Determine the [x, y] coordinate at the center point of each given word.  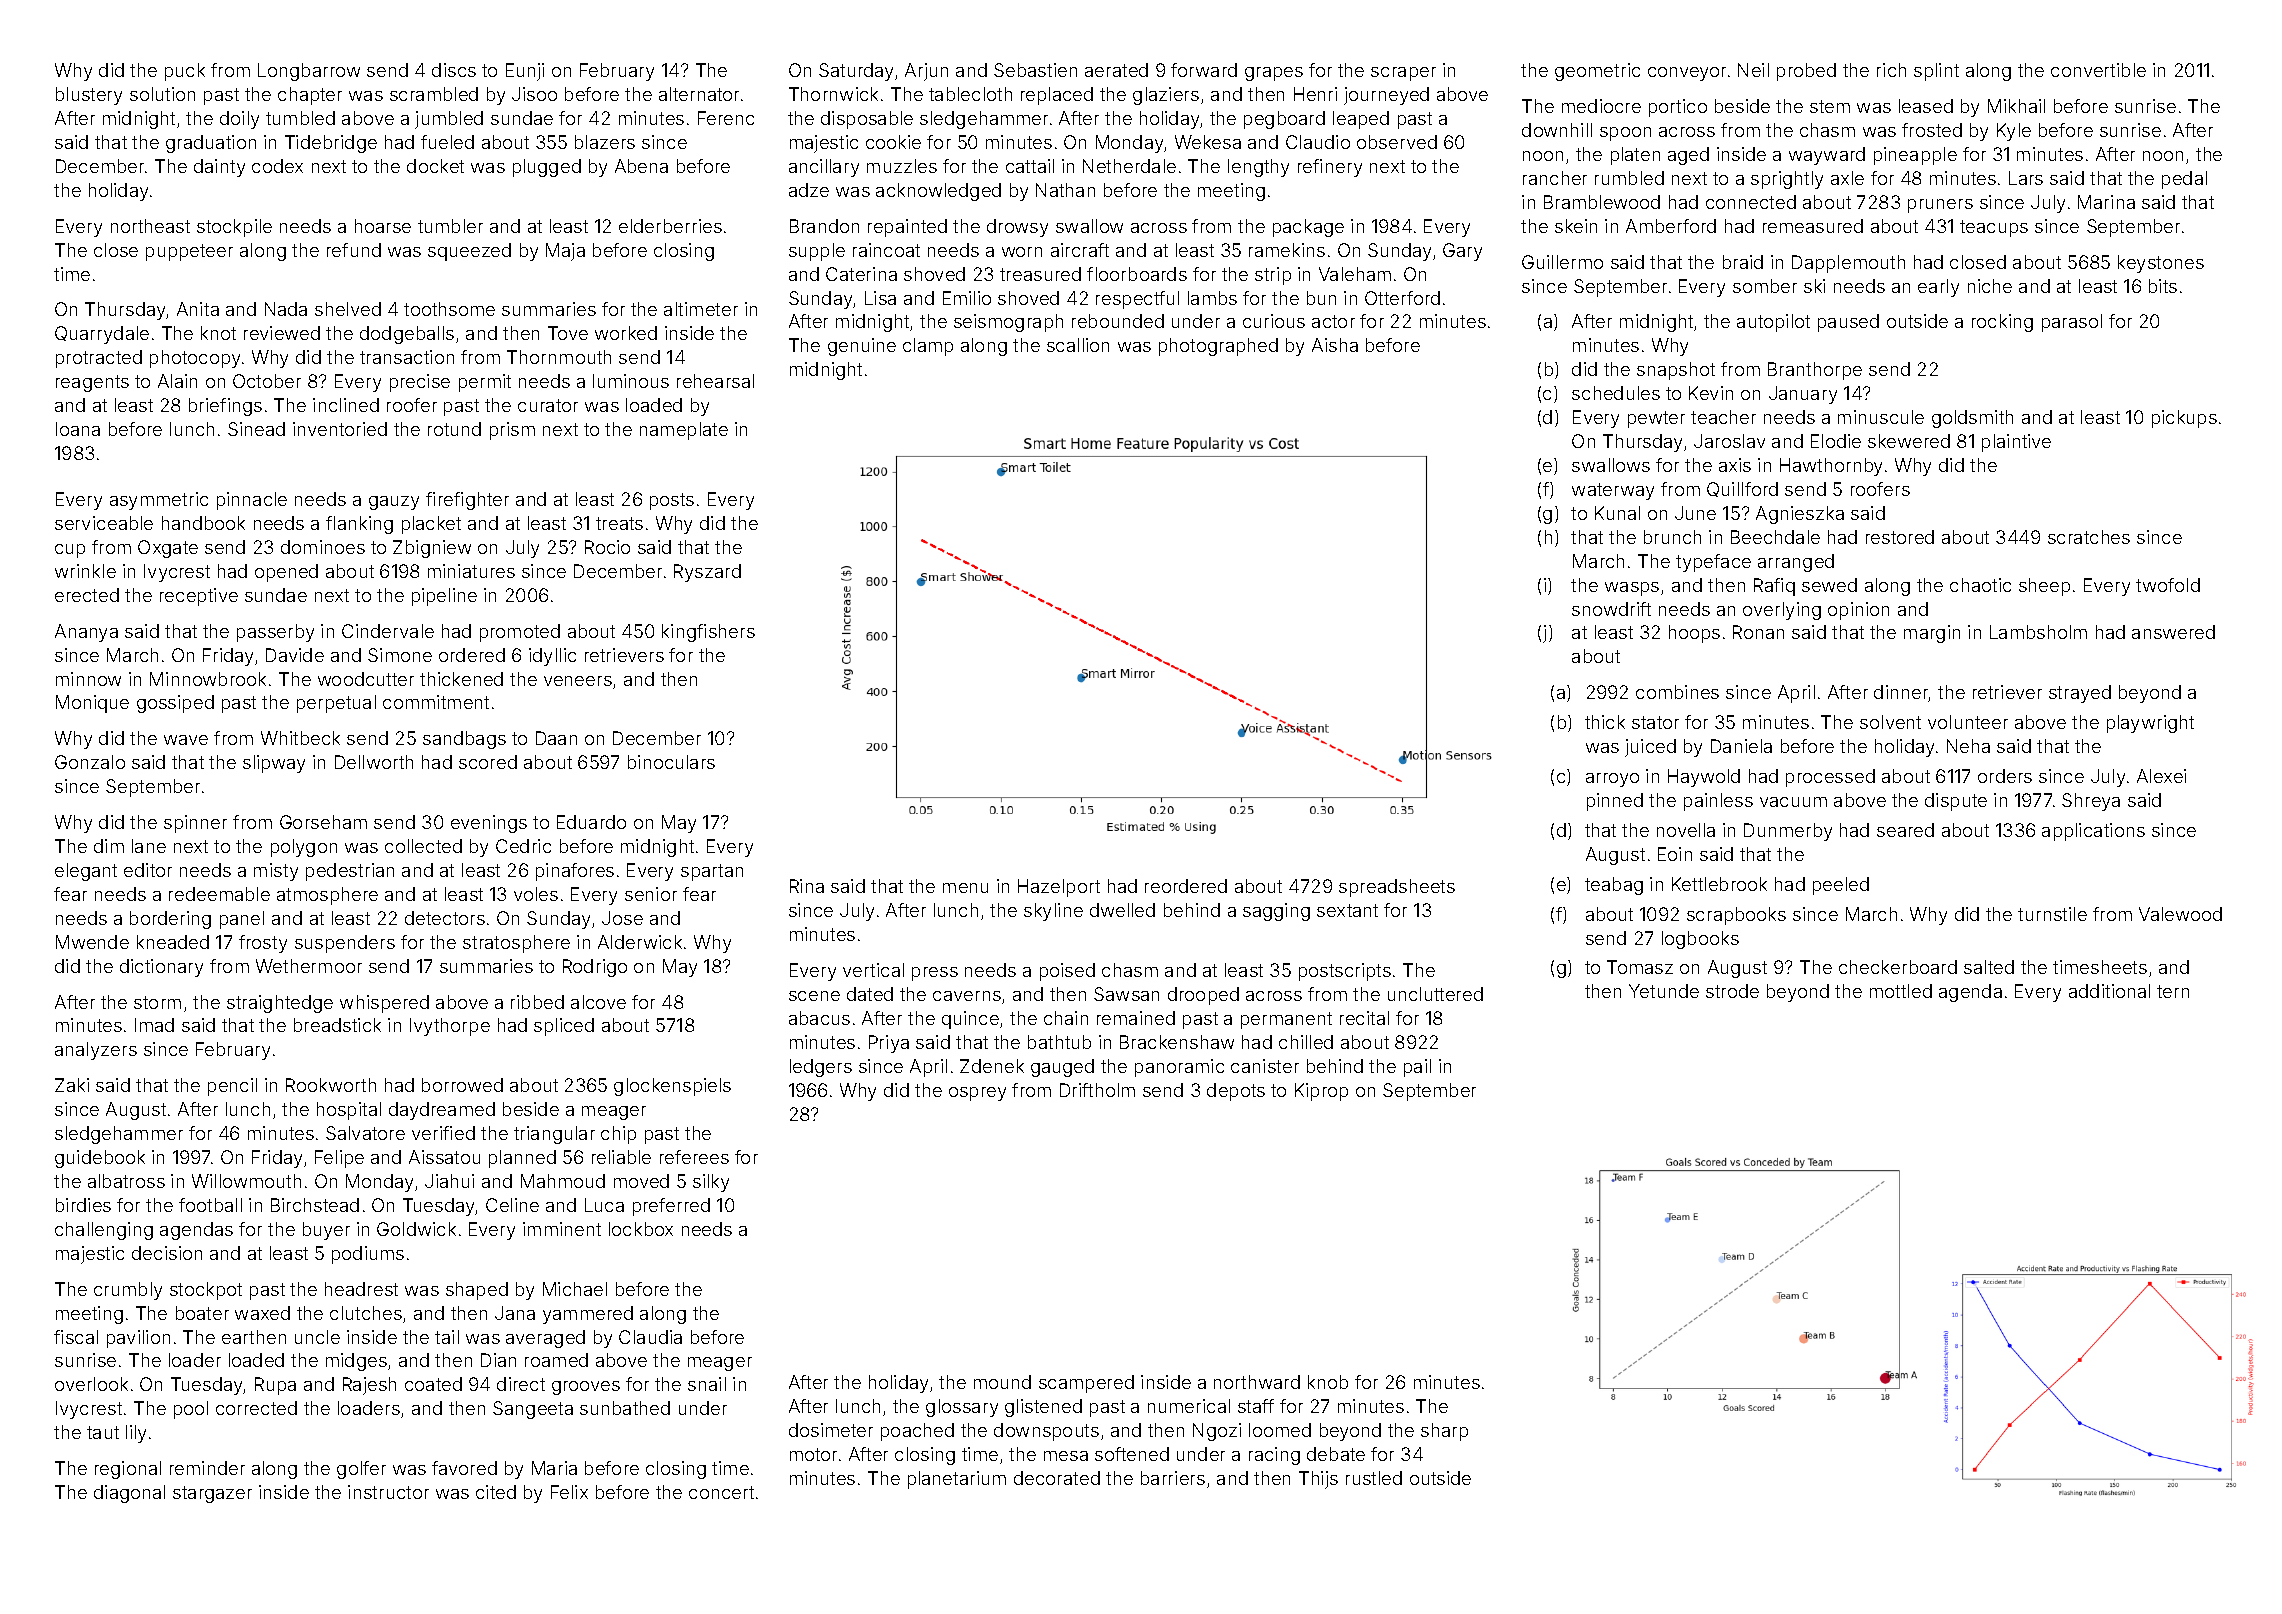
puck [185, 72]
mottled [1901, 991]
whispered [384, 1004]
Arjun [926, 72]
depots [1236, 1092]
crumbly [128, 1291]
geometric [1597, 72]
